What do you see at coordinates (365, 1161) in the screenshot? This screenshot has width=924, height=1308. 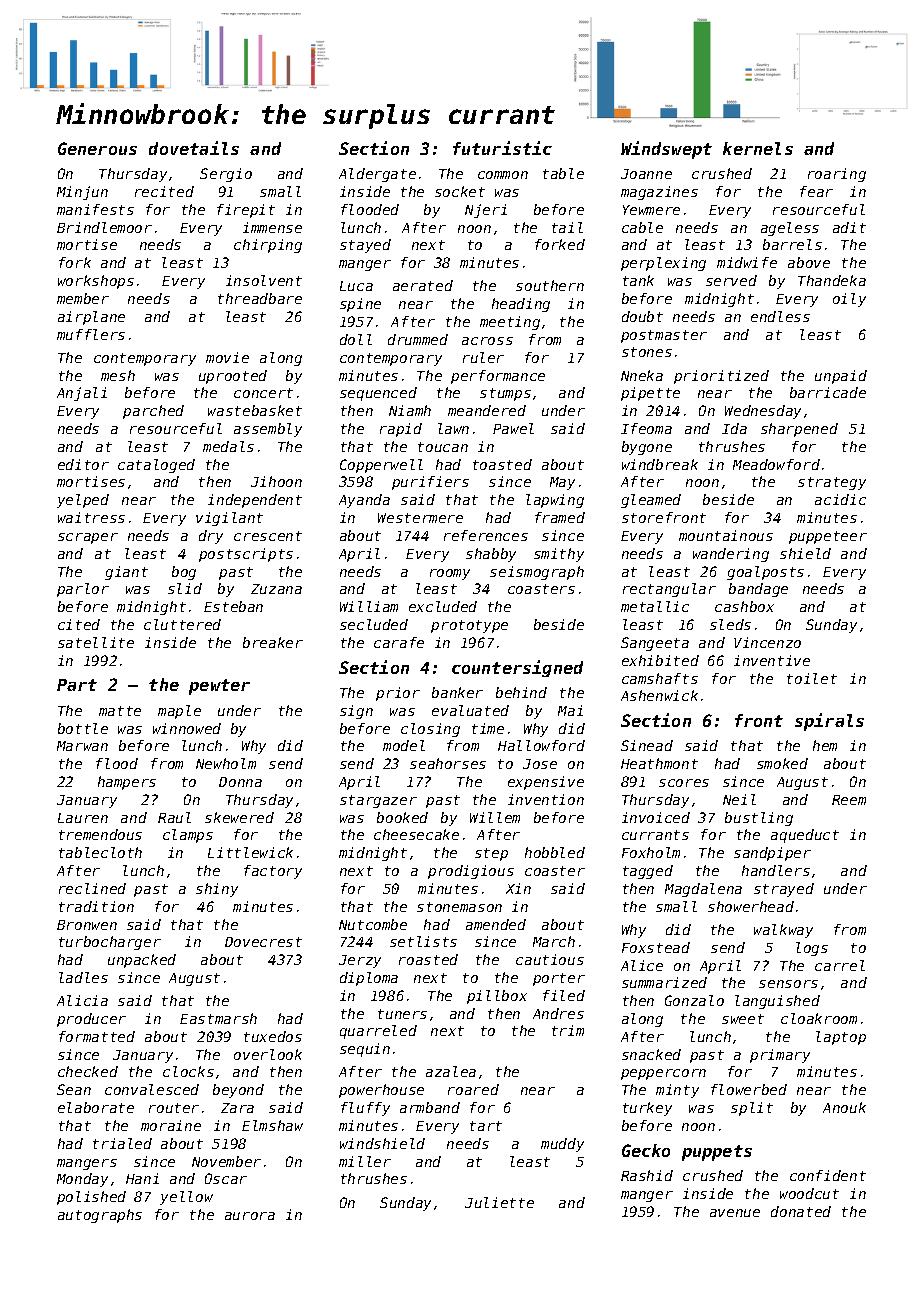 I see `miller` at bounding box center [365, 1161].
